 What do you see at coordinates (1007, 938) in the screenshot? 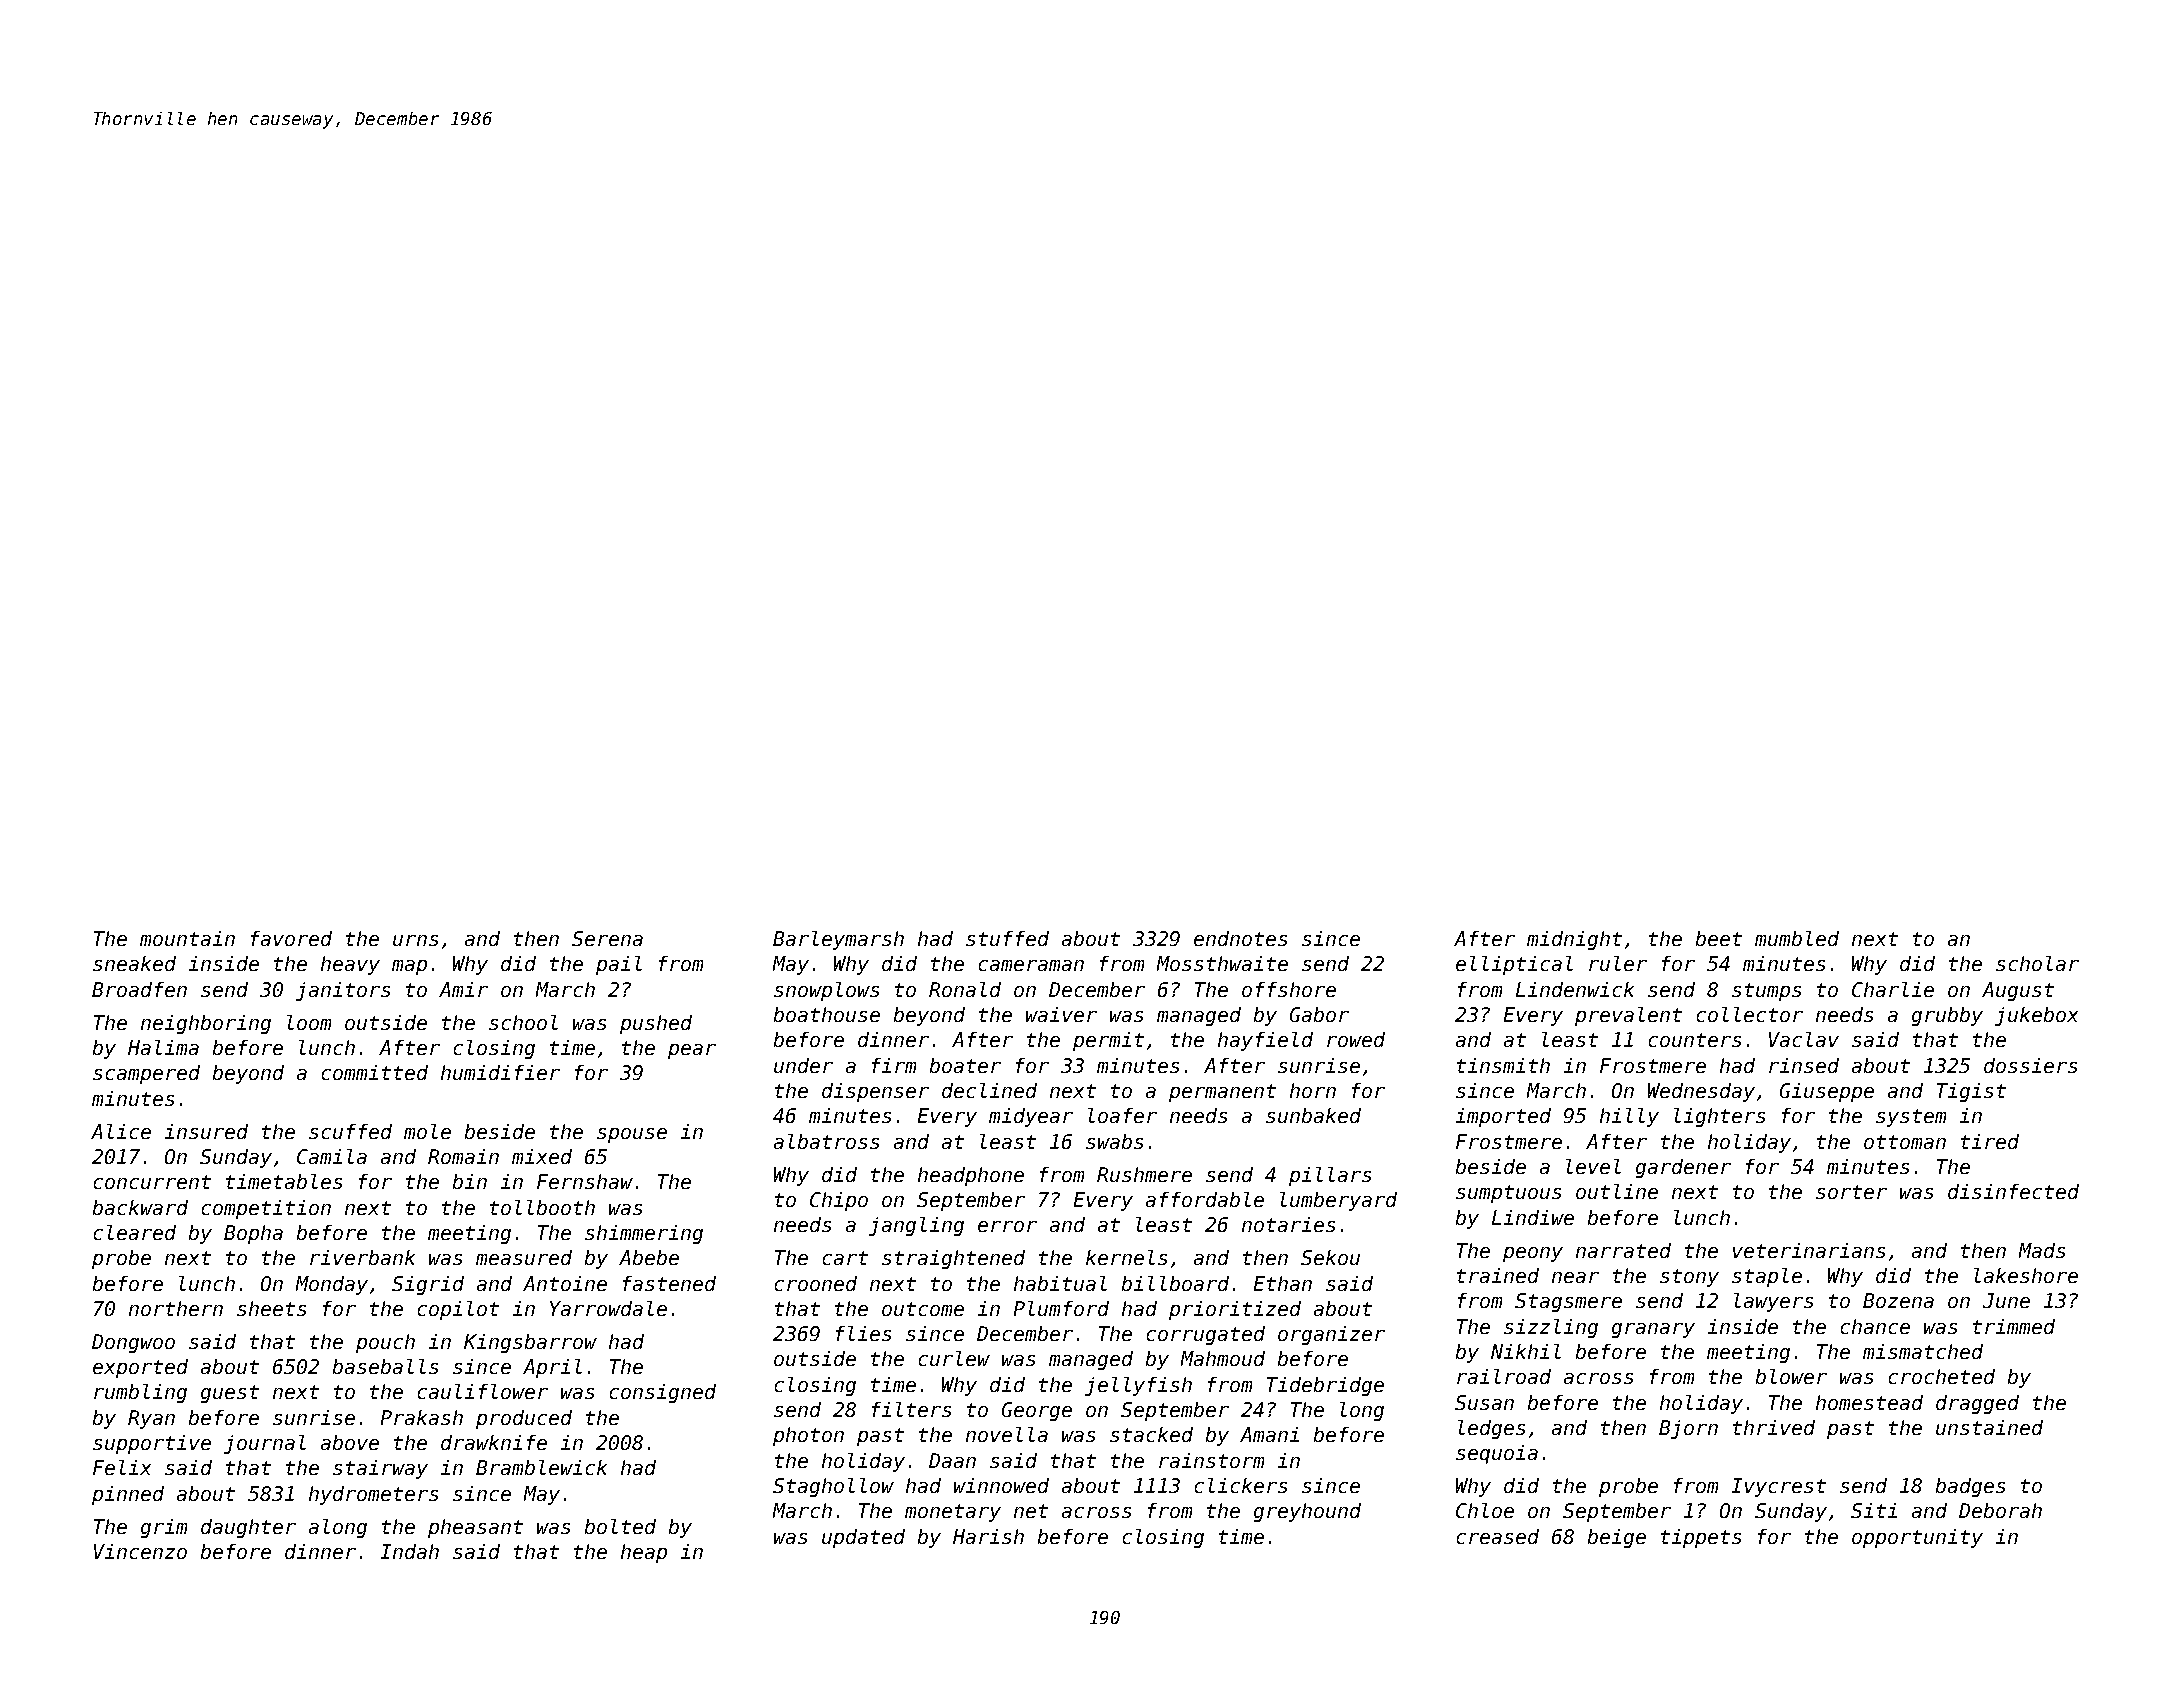
I see `stuffed` at bounding box center [1007, 938].
